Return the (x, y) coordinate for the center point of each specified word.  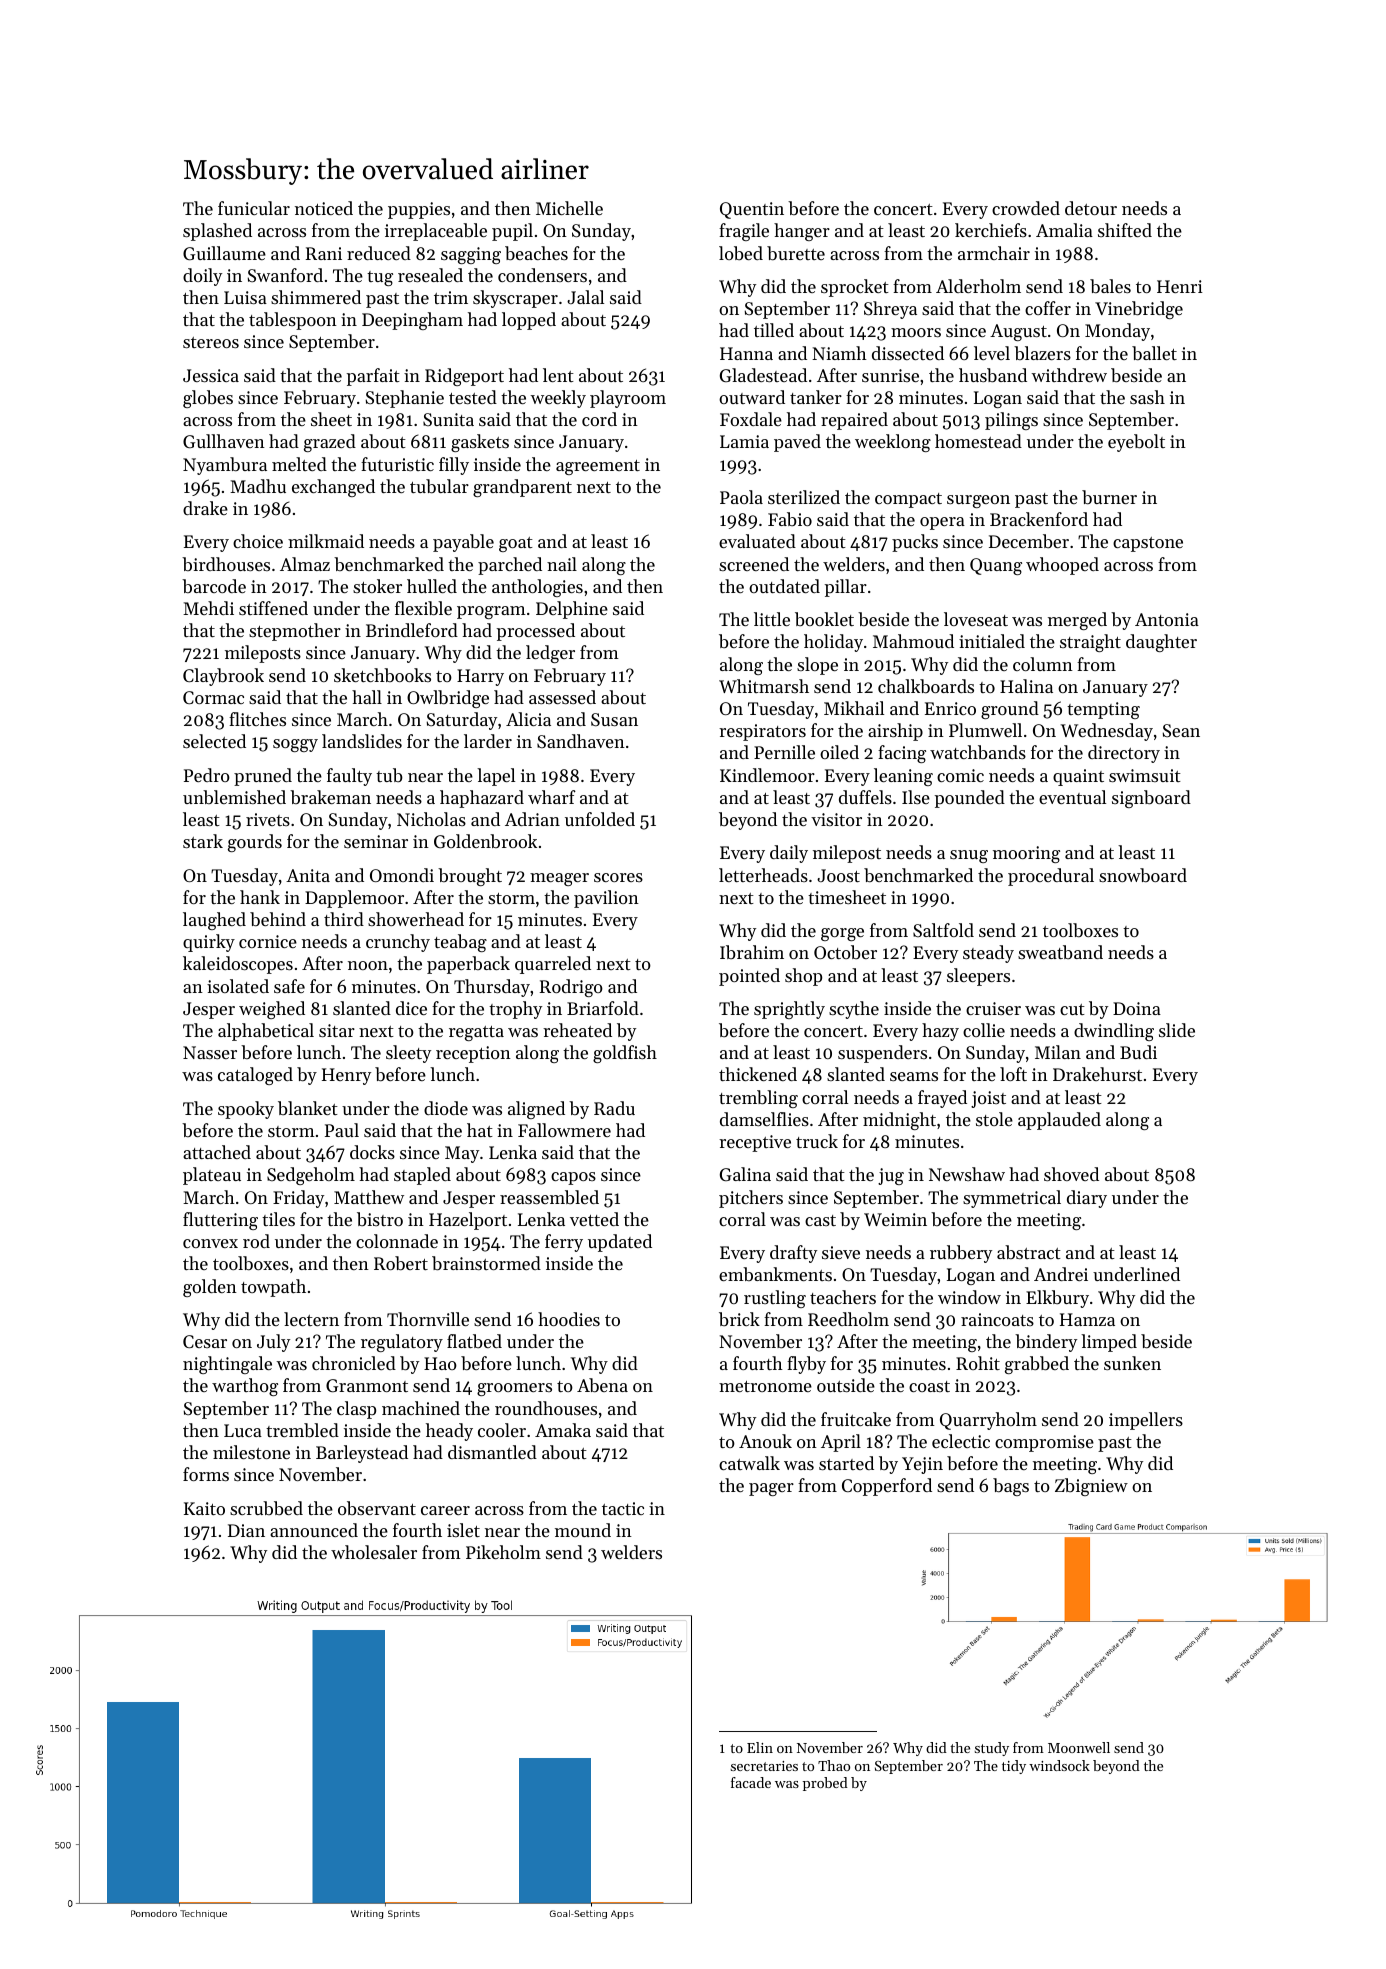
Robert (401, 1263)
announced (314, 1530)
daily (789, 854)
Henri (1180, 286)
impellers (1146, 1421)
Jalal (585, 297)
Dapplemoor (354, 899)
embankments (775, 1274)
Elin (760, 1747)
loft (1013, 1074)
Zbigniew (1091, 1487)
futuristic (397, 464)
